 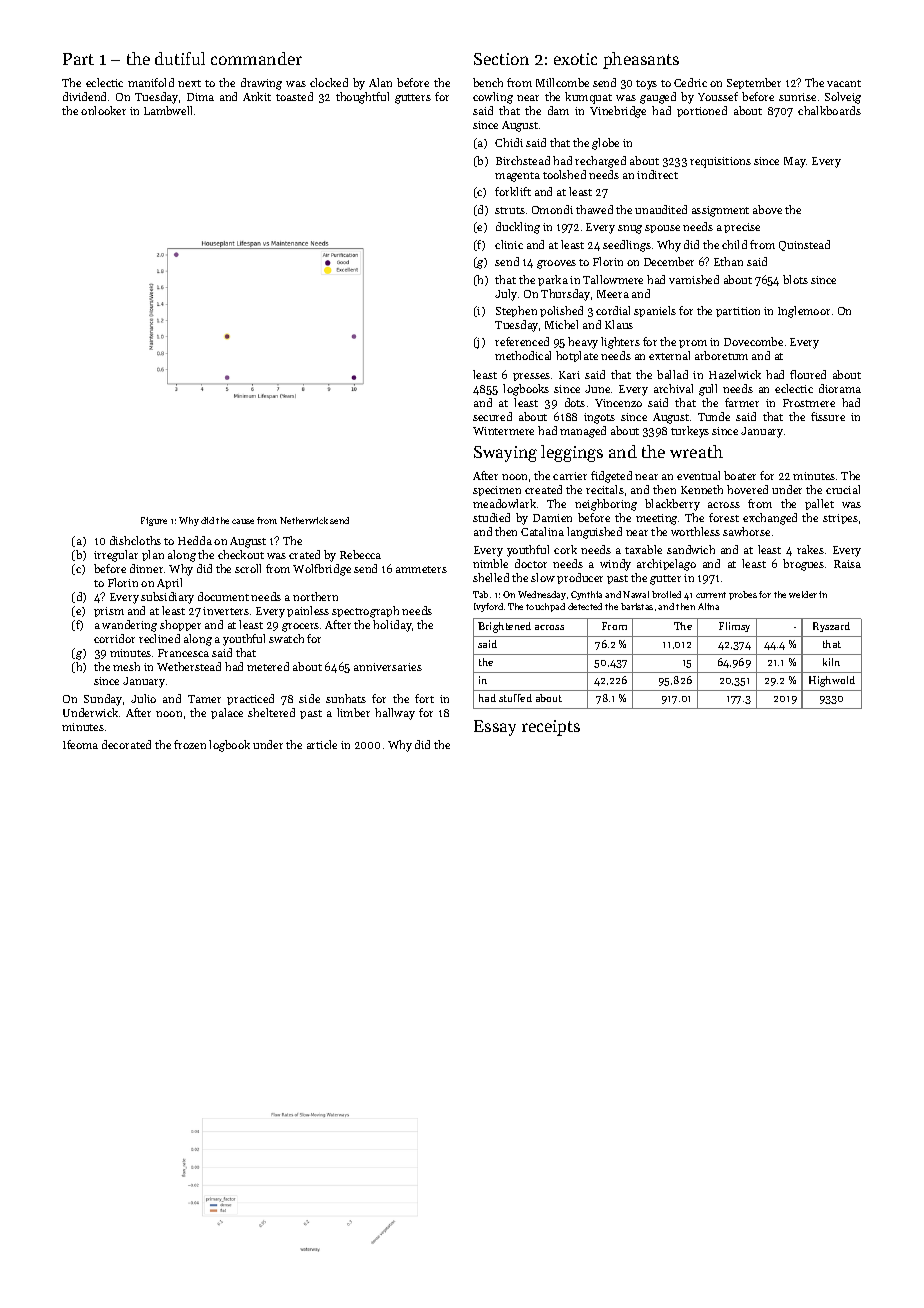 I want to click on pheasants, so click(x=641, y=60).
